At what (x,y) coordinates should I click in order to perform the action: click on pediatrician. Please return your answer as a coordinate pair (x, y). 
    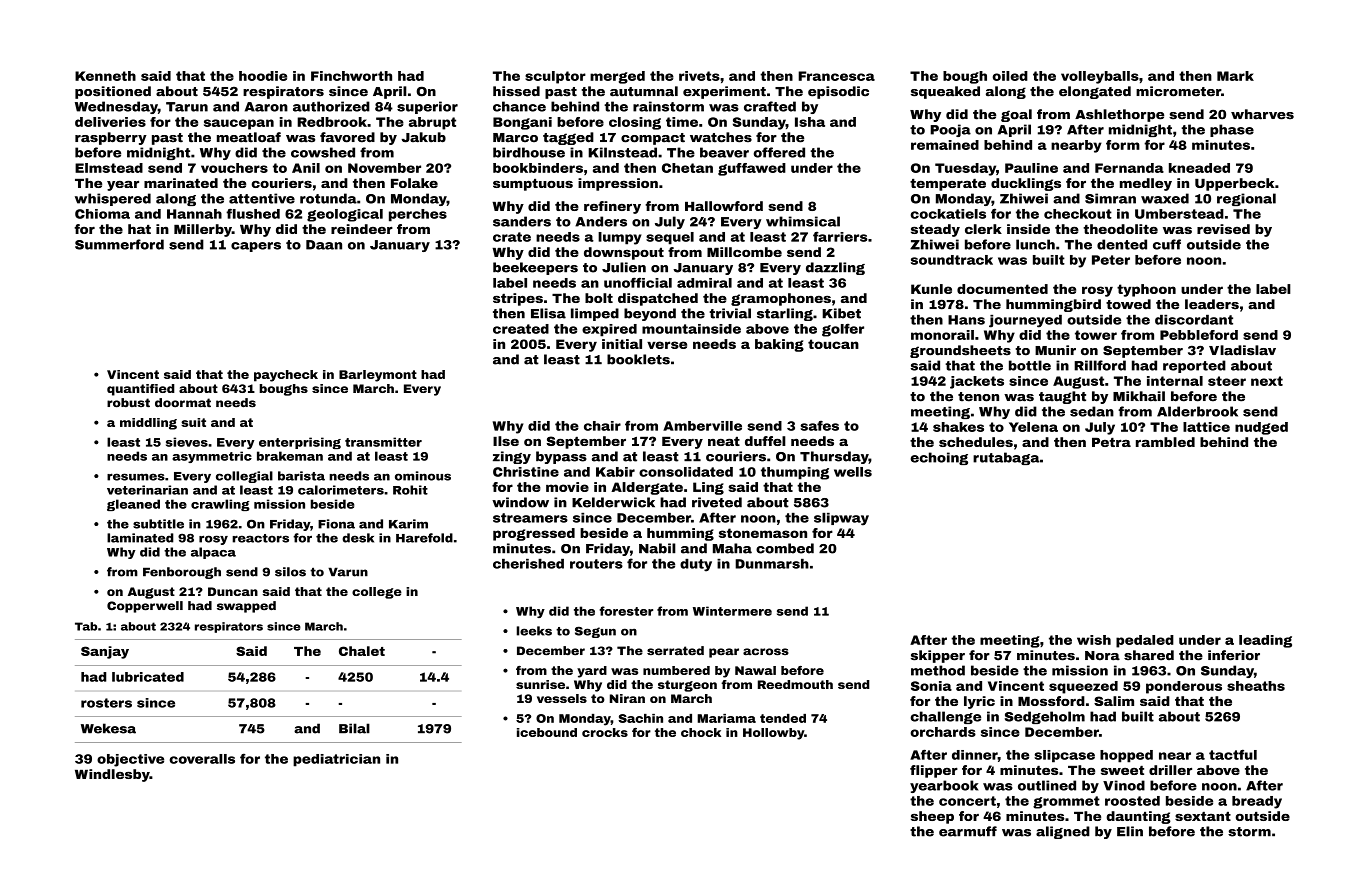
    Looking at the image, I should click on (336, 760).
